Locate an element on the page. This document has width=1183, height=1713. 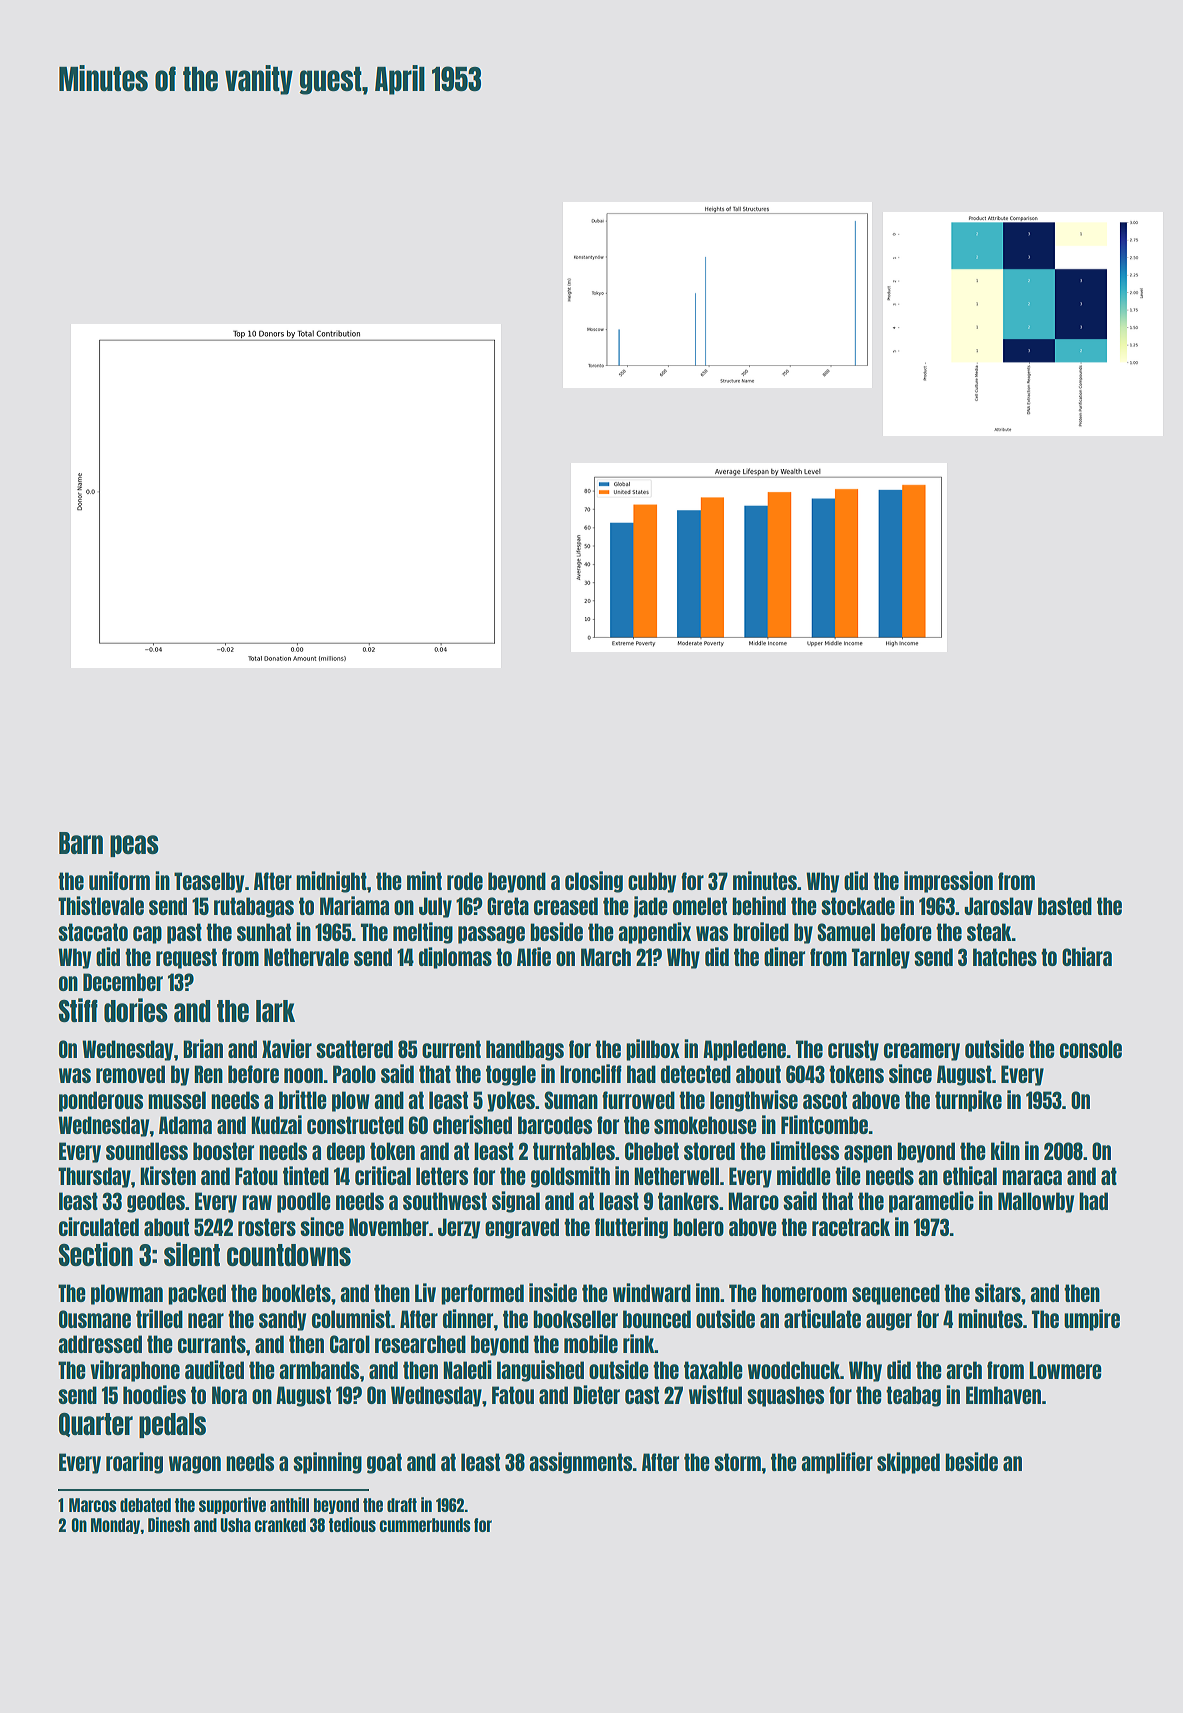
sitars is located at coordinates (998, 1292).
